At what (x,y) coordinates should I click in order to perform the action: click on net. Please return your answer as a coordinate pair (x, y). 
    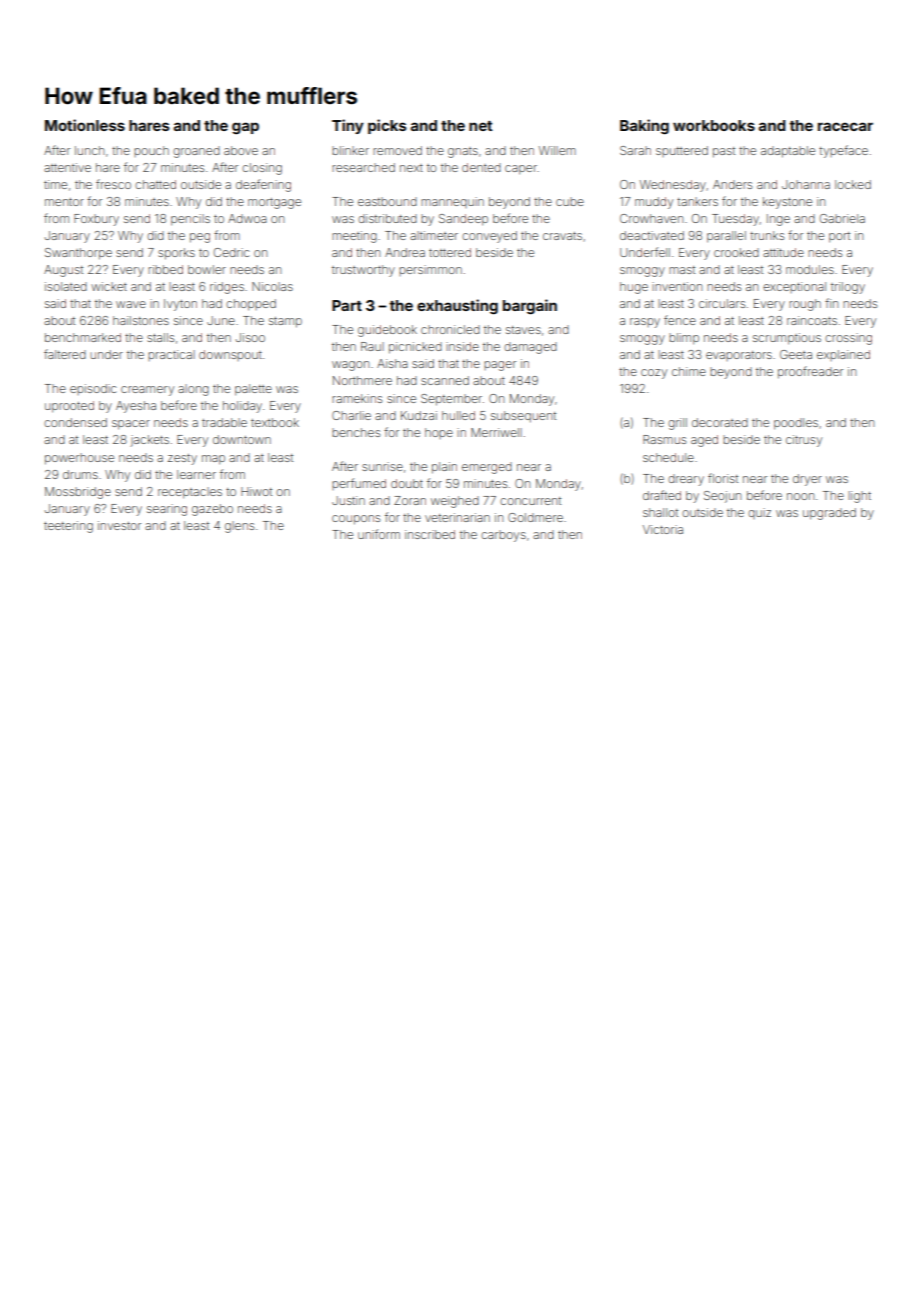
    Looking at the image, I should click on (480, 126).
